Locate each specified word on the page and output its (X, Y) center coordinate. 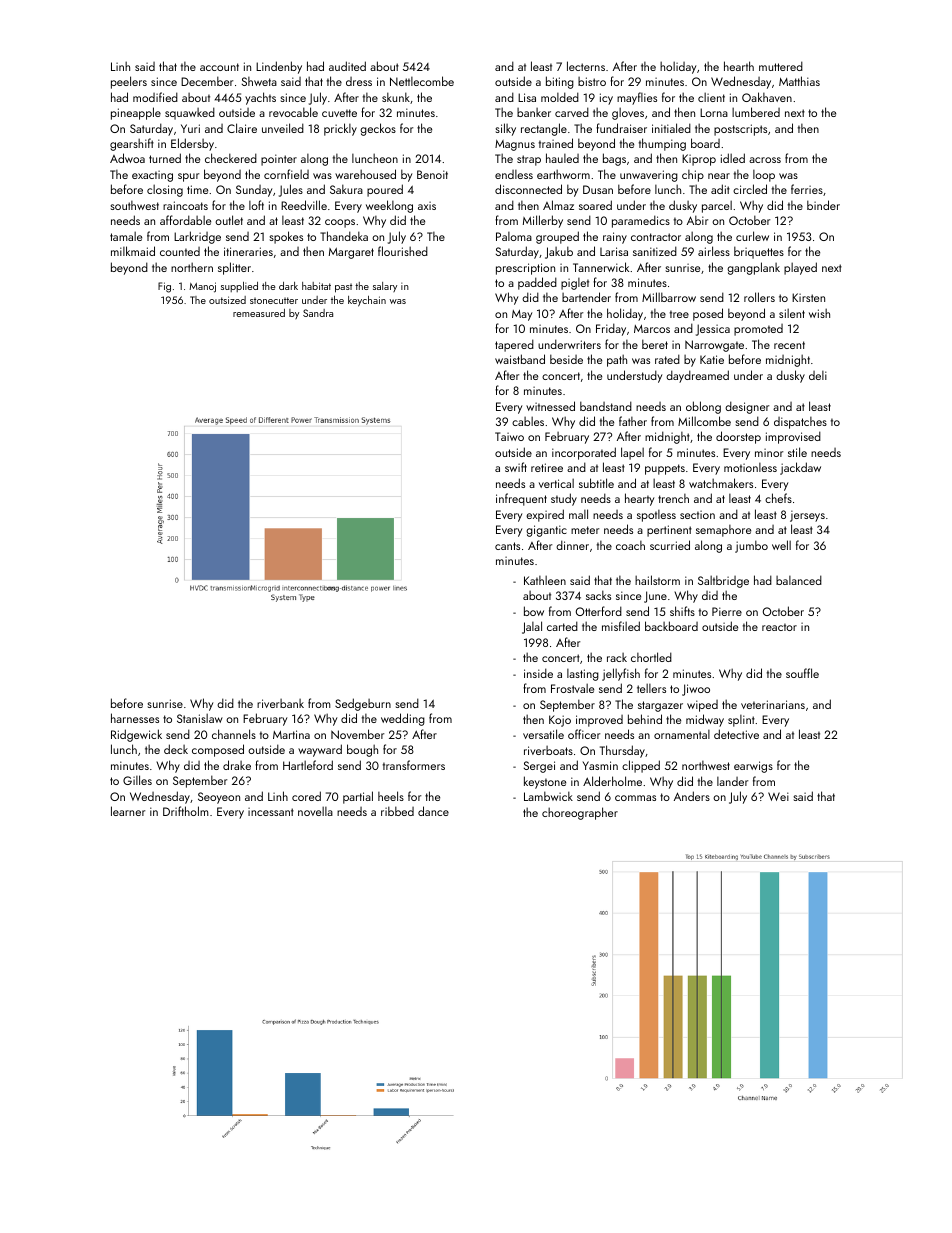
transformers (414, 765)
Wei (778, 796)
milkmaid (133, 251)
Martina (291, 734)
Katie (712, 359)
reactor (779, 627)
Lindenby (279, 67)
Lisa (527, 97)
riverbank (280, 703)
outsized (227, 300)
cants (507, 546)
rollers (759, 297)
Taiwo (509, 436)
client (711, 97)
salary (385, 287)
